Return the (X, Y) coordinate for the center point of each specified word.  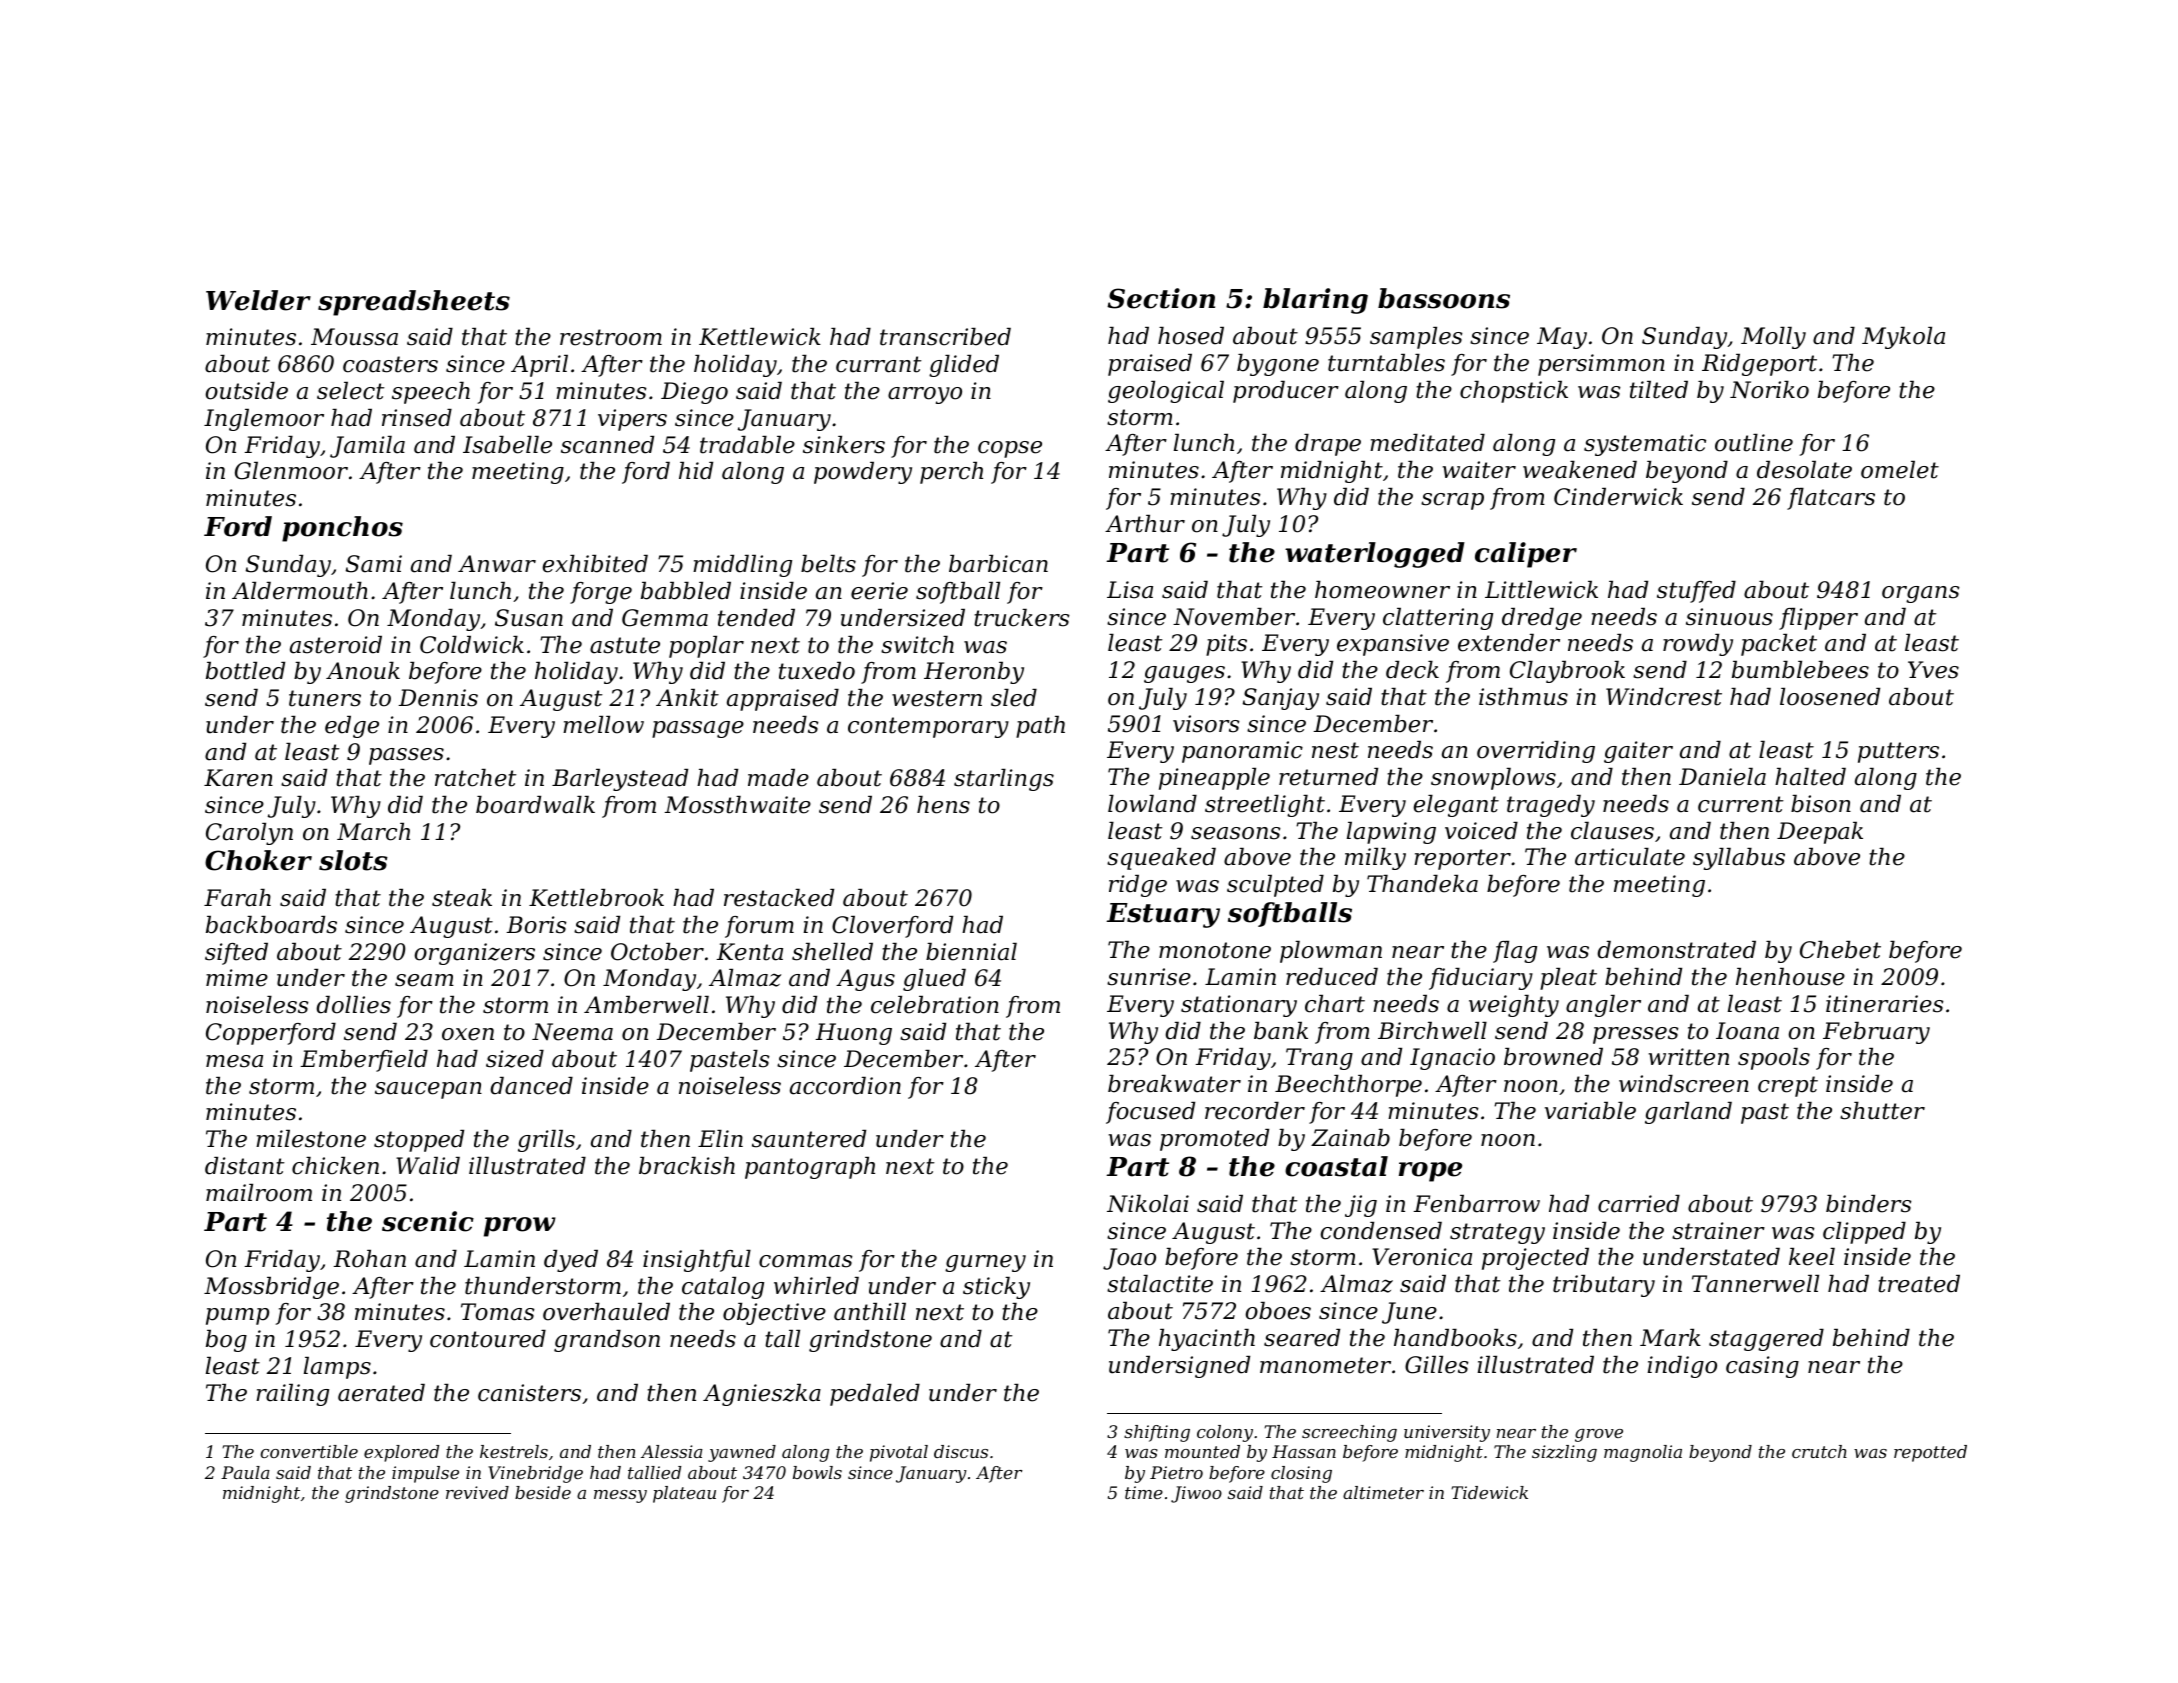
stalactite (1160, 1284)
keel (1812, 1257)
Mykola (1903, 338)
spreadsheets (414, 303)
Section (1161, 298)
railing (292, 1395)
